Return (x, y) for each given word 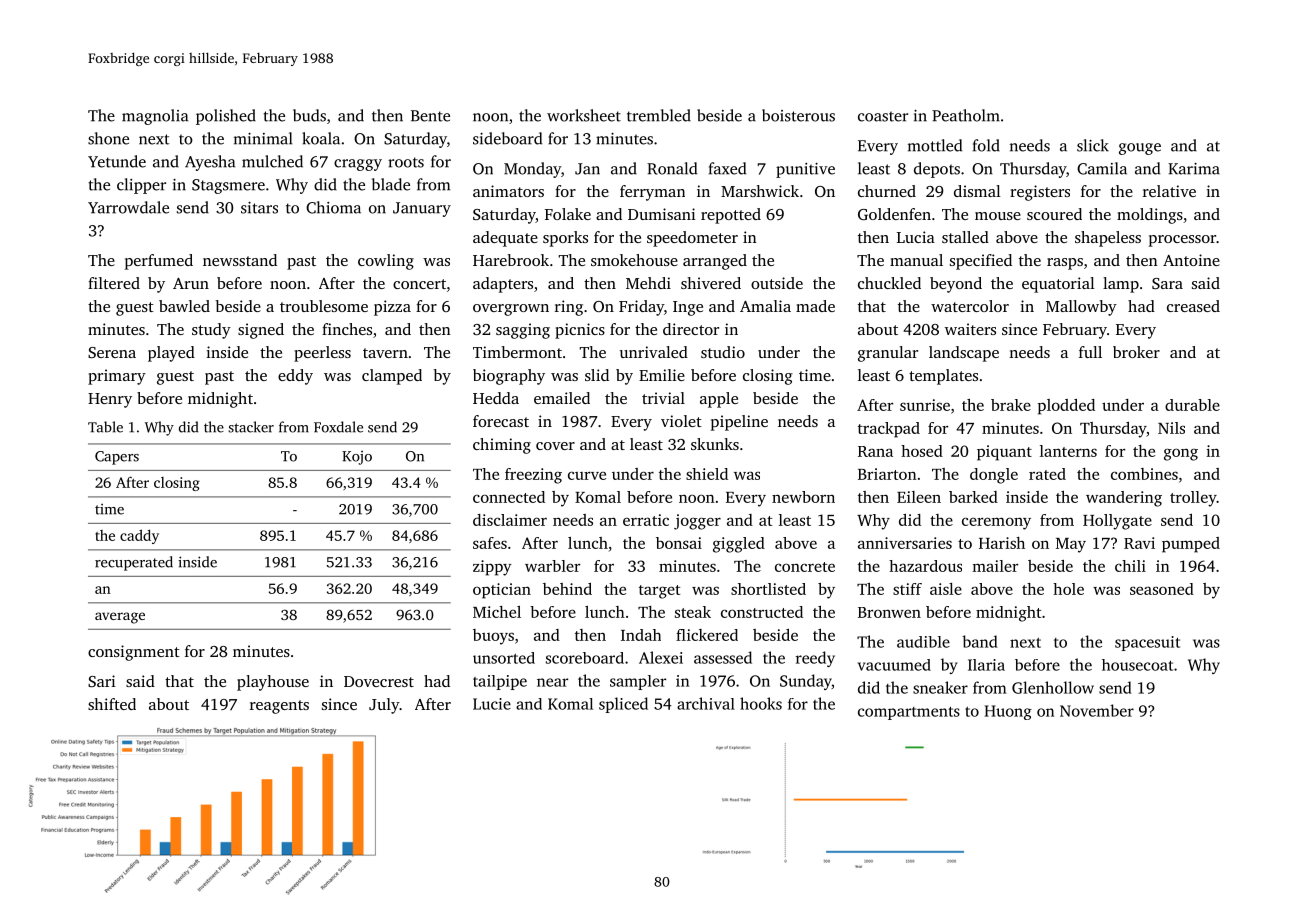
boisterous (798, 115)
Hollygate (1117, 522)
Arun (191, 283)
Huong (1008, 712)
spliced (623, 705)
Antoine (1191, 260)
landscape (964, 354)
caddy (139, 536)
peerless (322, 354)
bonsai (679, 543)
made (815, 306)
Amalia (765, 306)
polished (226, 117)
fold (986, 145)
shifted (112, 704)
